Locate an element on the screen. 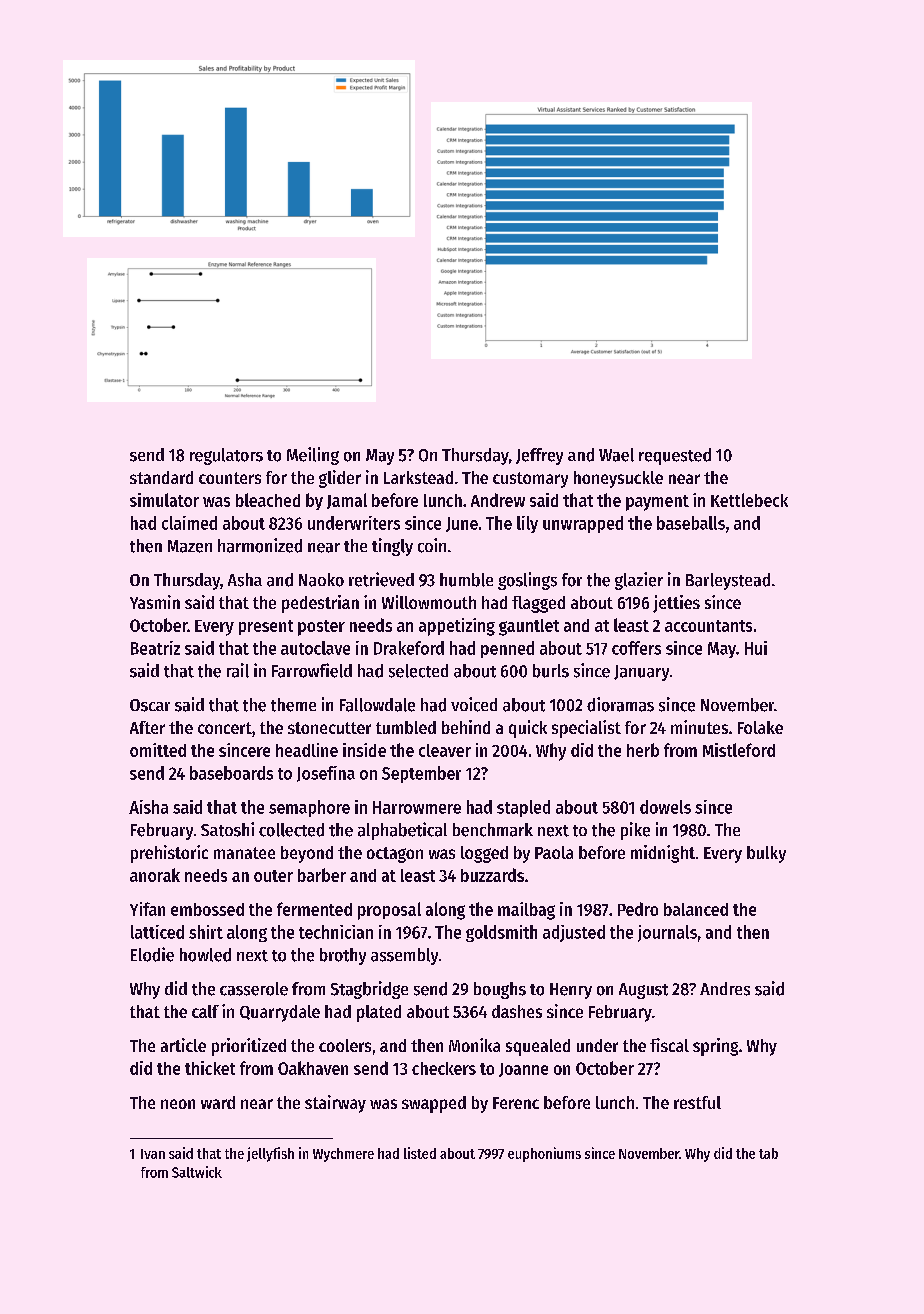 This screenshot has height=1314, width=924. Barleystead is located at coordinates (728, 581).
